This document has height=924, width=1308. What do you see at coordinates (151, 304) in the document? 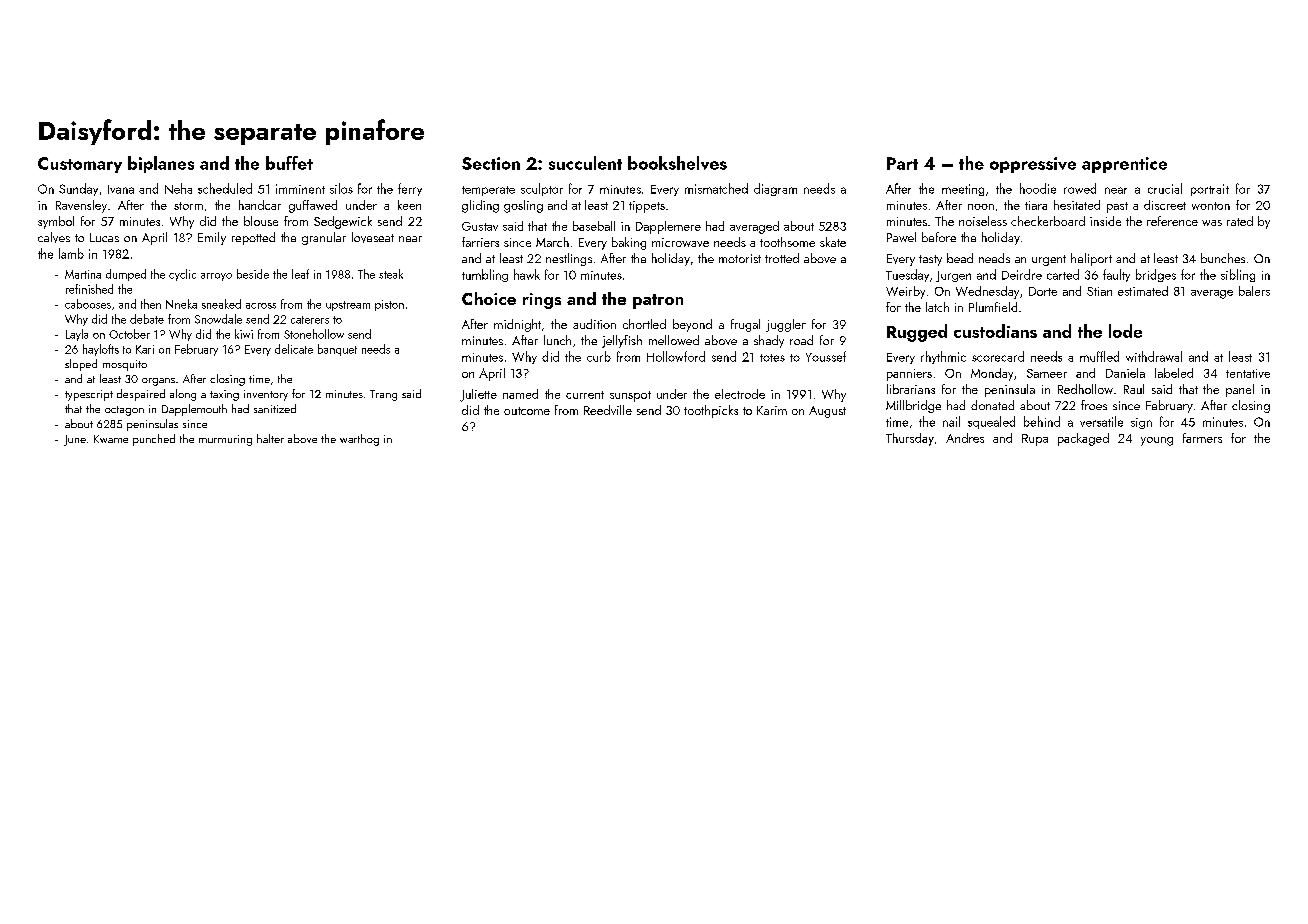
I see `then` at bounding box center [151, 304].
